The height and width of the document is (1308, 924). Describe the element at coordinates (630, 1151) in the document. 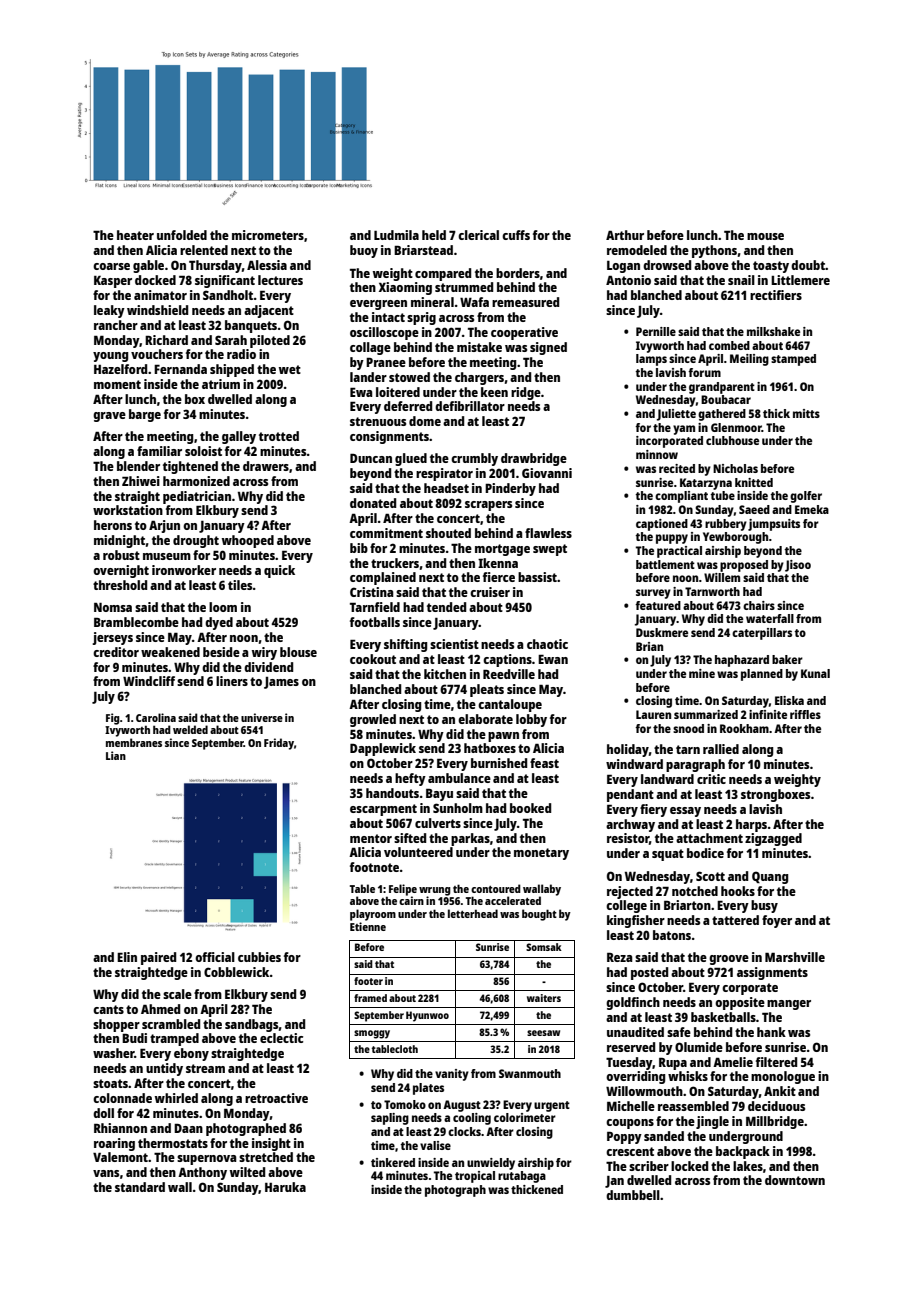

I see `crescent` at that location.
